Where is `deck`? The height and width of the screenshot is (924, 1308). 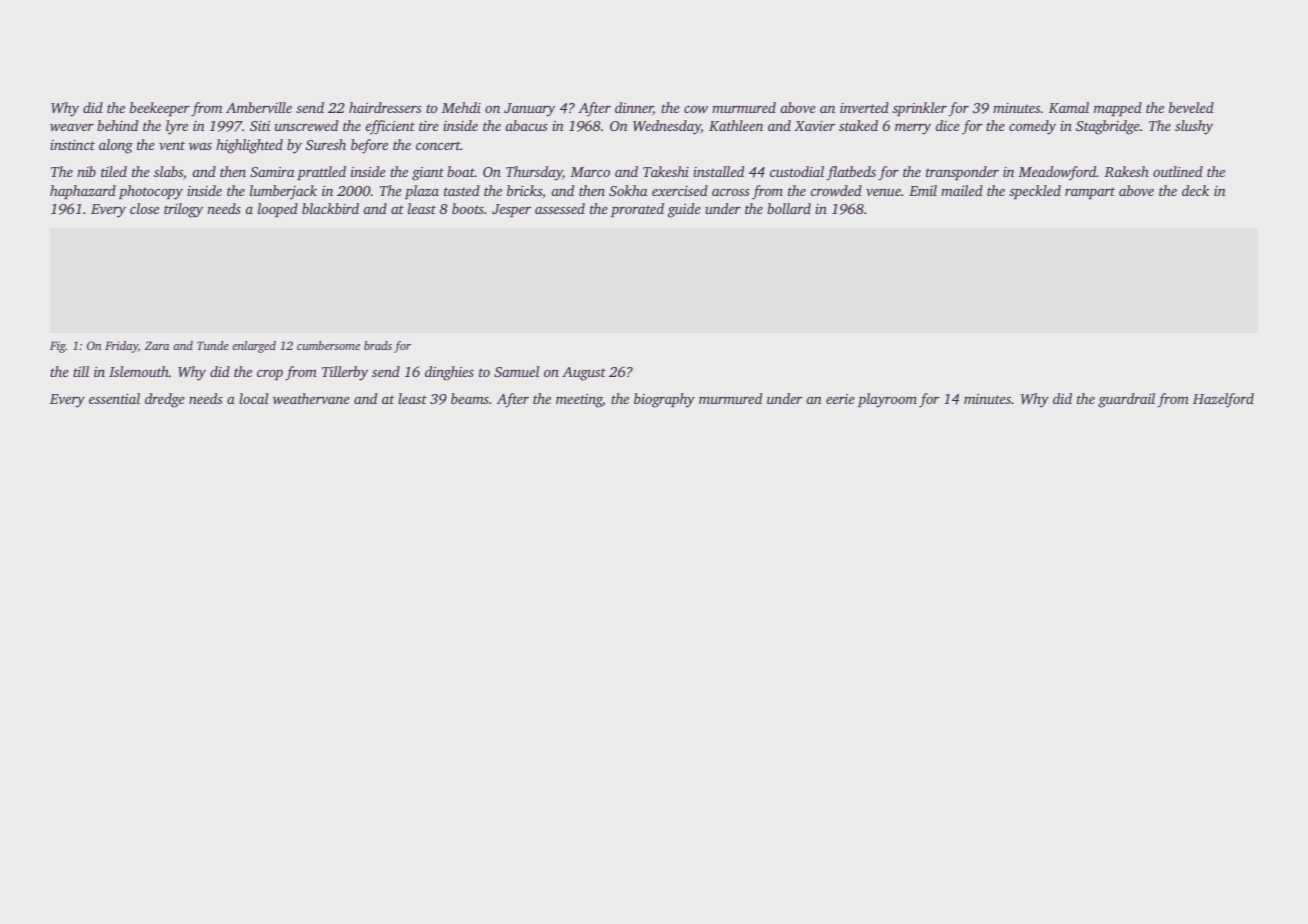
deck is located at coordinates (1195, 190).
